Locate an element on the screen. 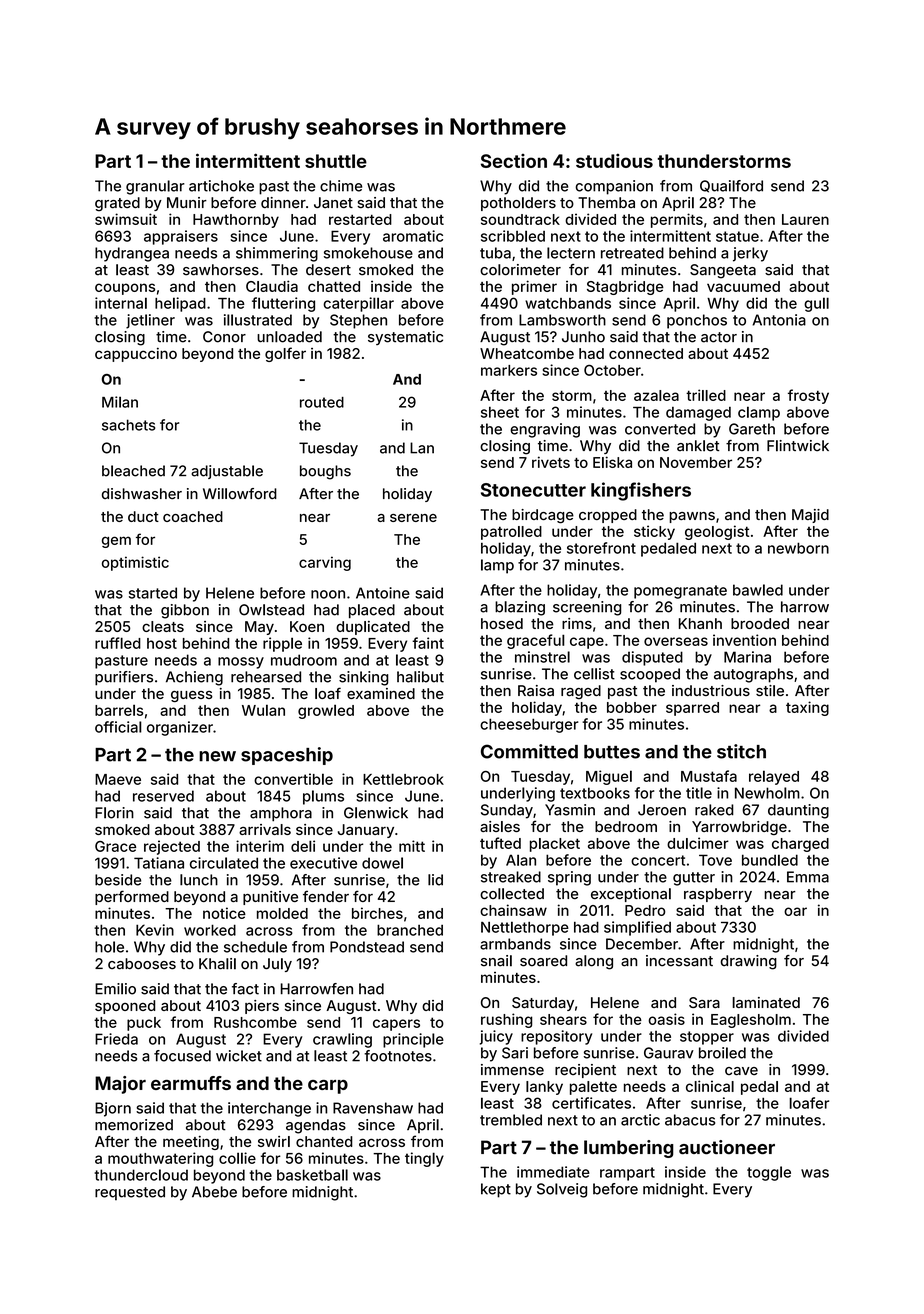 The height and width of the screenshot is (1314, 924). Solveig is located at coordinates (562, 1190).
